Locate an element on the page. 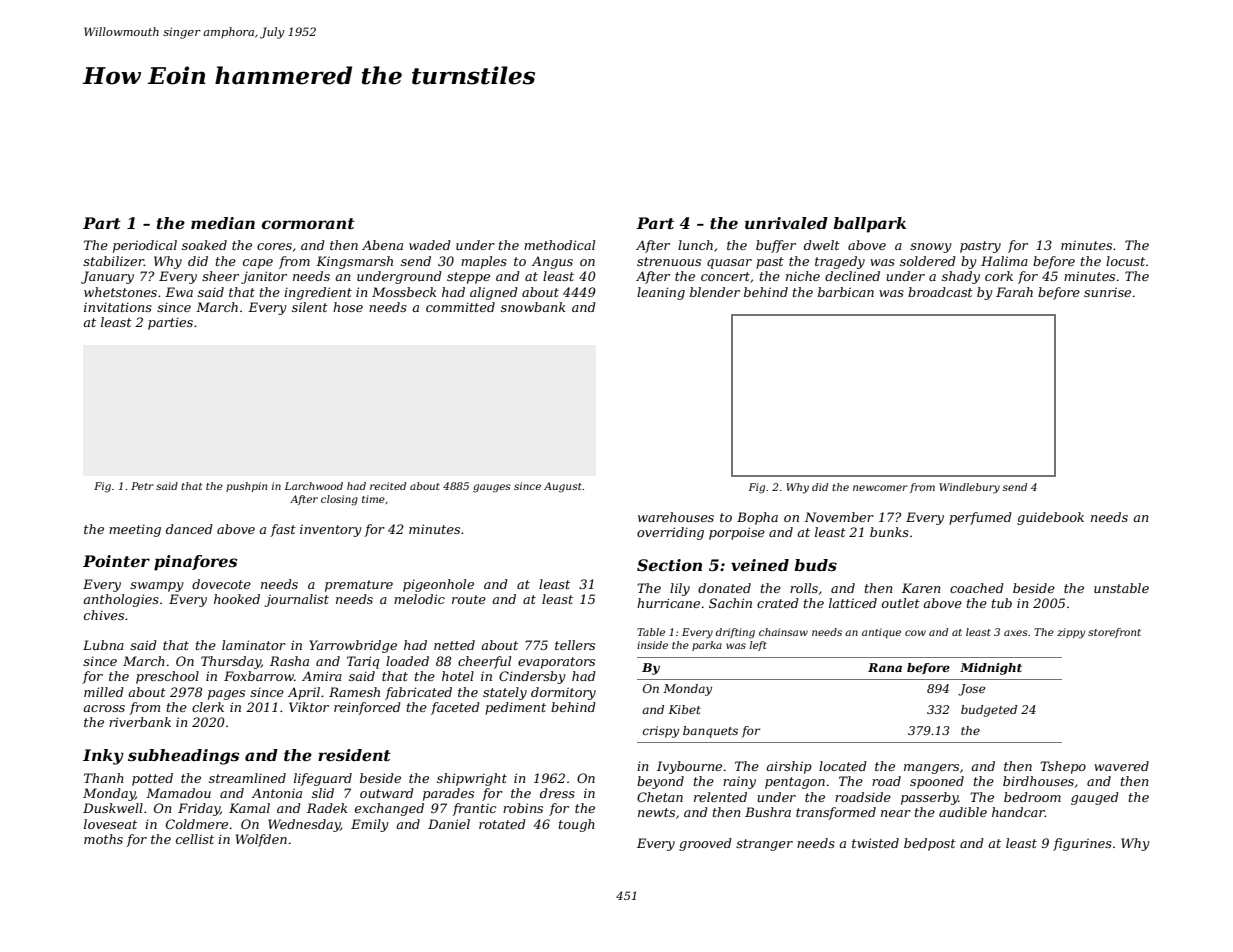 This document has width=1233, height=952. sunrise is located at coordinates (1107, 292).
